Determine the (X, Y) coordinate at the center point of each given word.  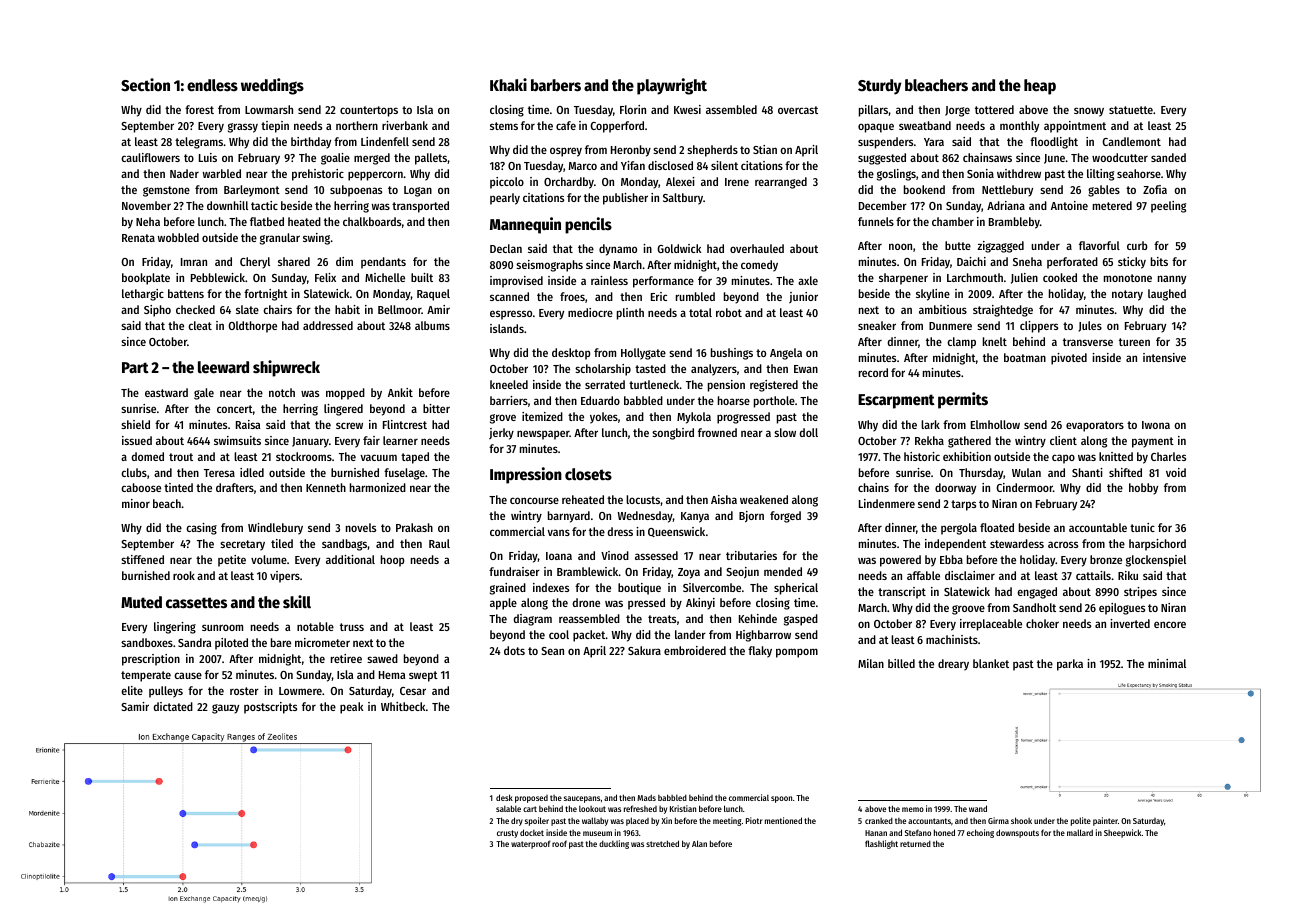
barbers (556, 85)
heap (1040, 87)
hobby (1143, 489)
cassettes (196, 603)
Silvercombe (712, 587)
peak (351, 708)
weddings (272, 86)
